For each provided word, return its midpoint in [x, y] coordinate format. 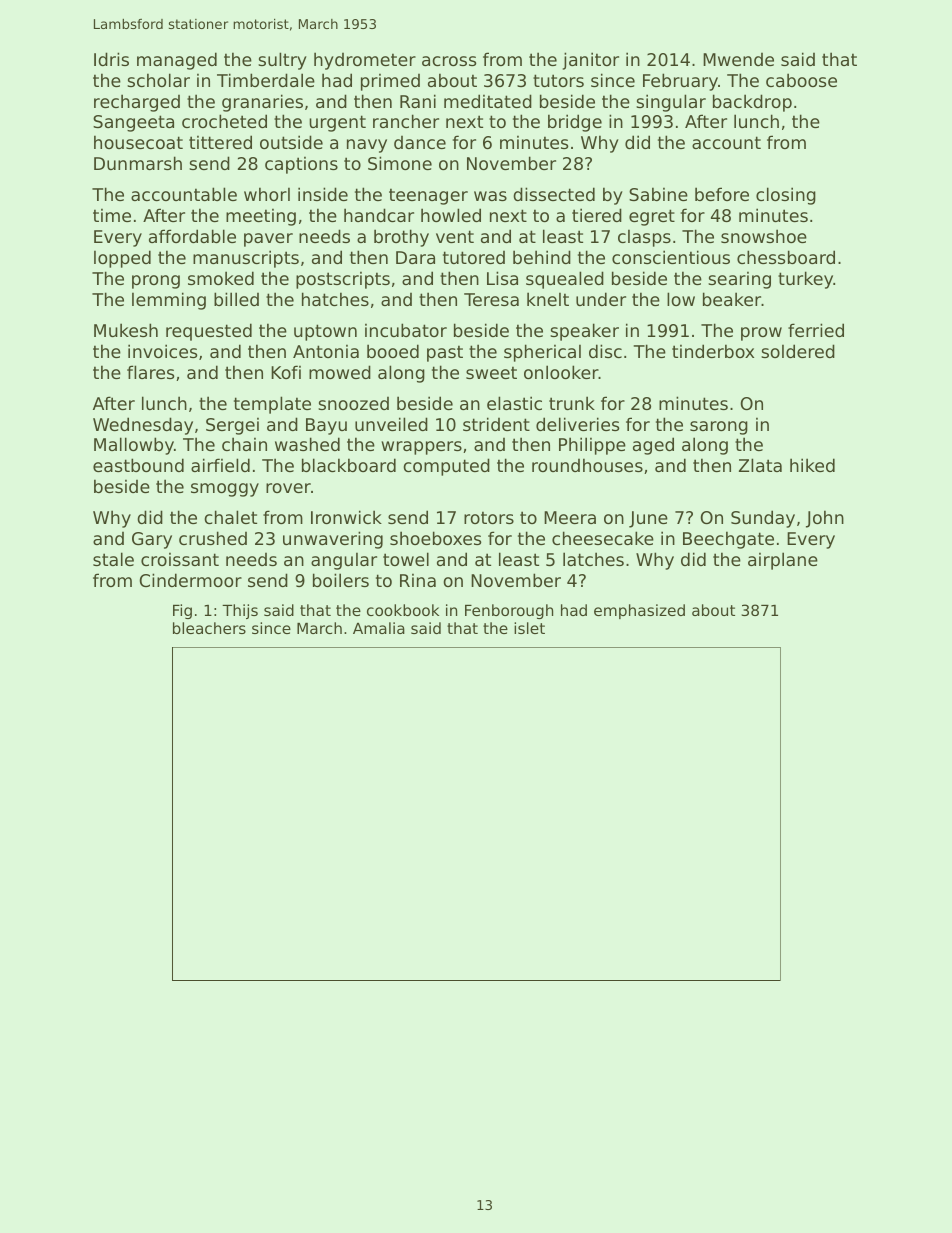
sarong [719, 428]
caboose [801, 80]
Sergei [232, 426]
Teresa [491, 299]
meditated [488, 101]
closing [786, 196]
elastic [514, 403]
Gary [152, 540]
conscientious [671, 257]
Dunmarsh [138, 163]
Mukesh [126, 330]
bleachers [209, 628]
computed [446, 467]
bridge [575, 123]
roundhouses [587, 465]
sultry [282, 61]
